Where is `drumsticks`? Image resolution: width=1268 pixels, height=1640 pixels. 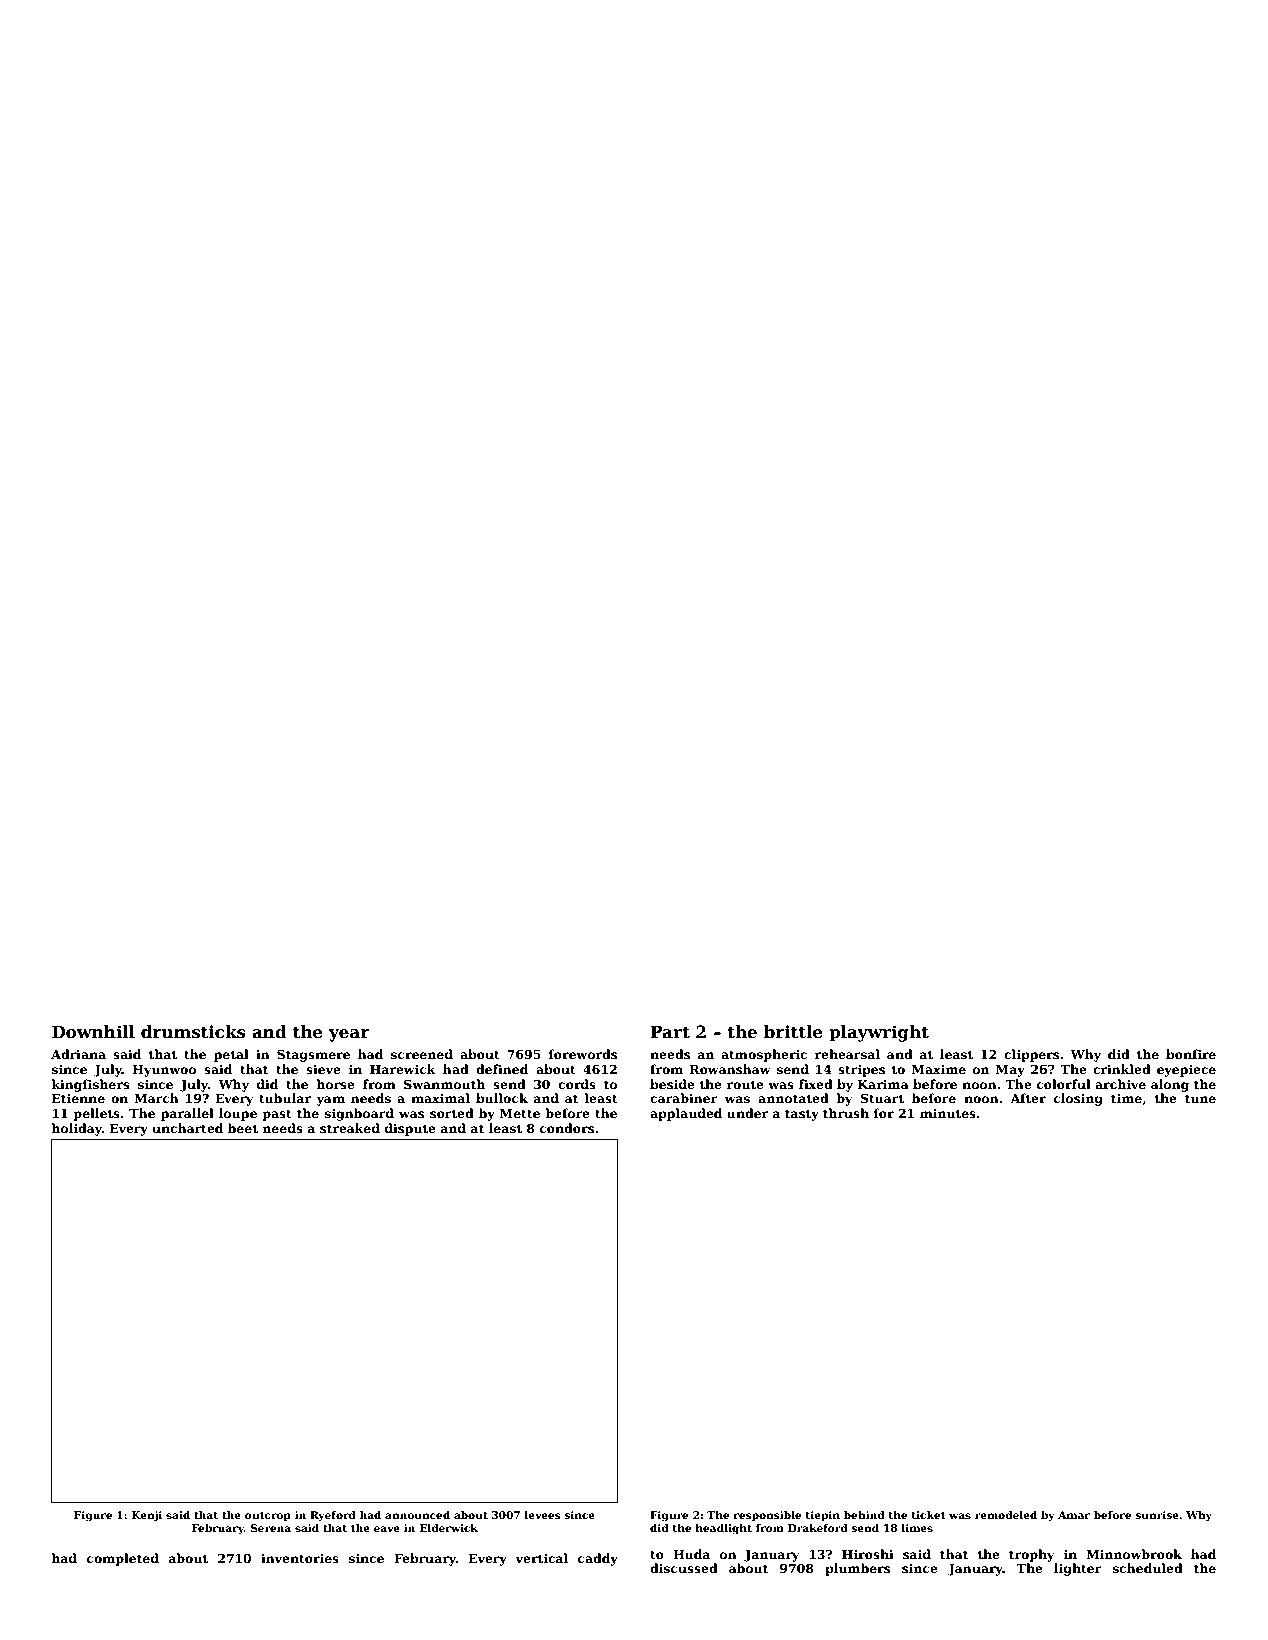 drumsticks is located at coordinates (193, 1032).
